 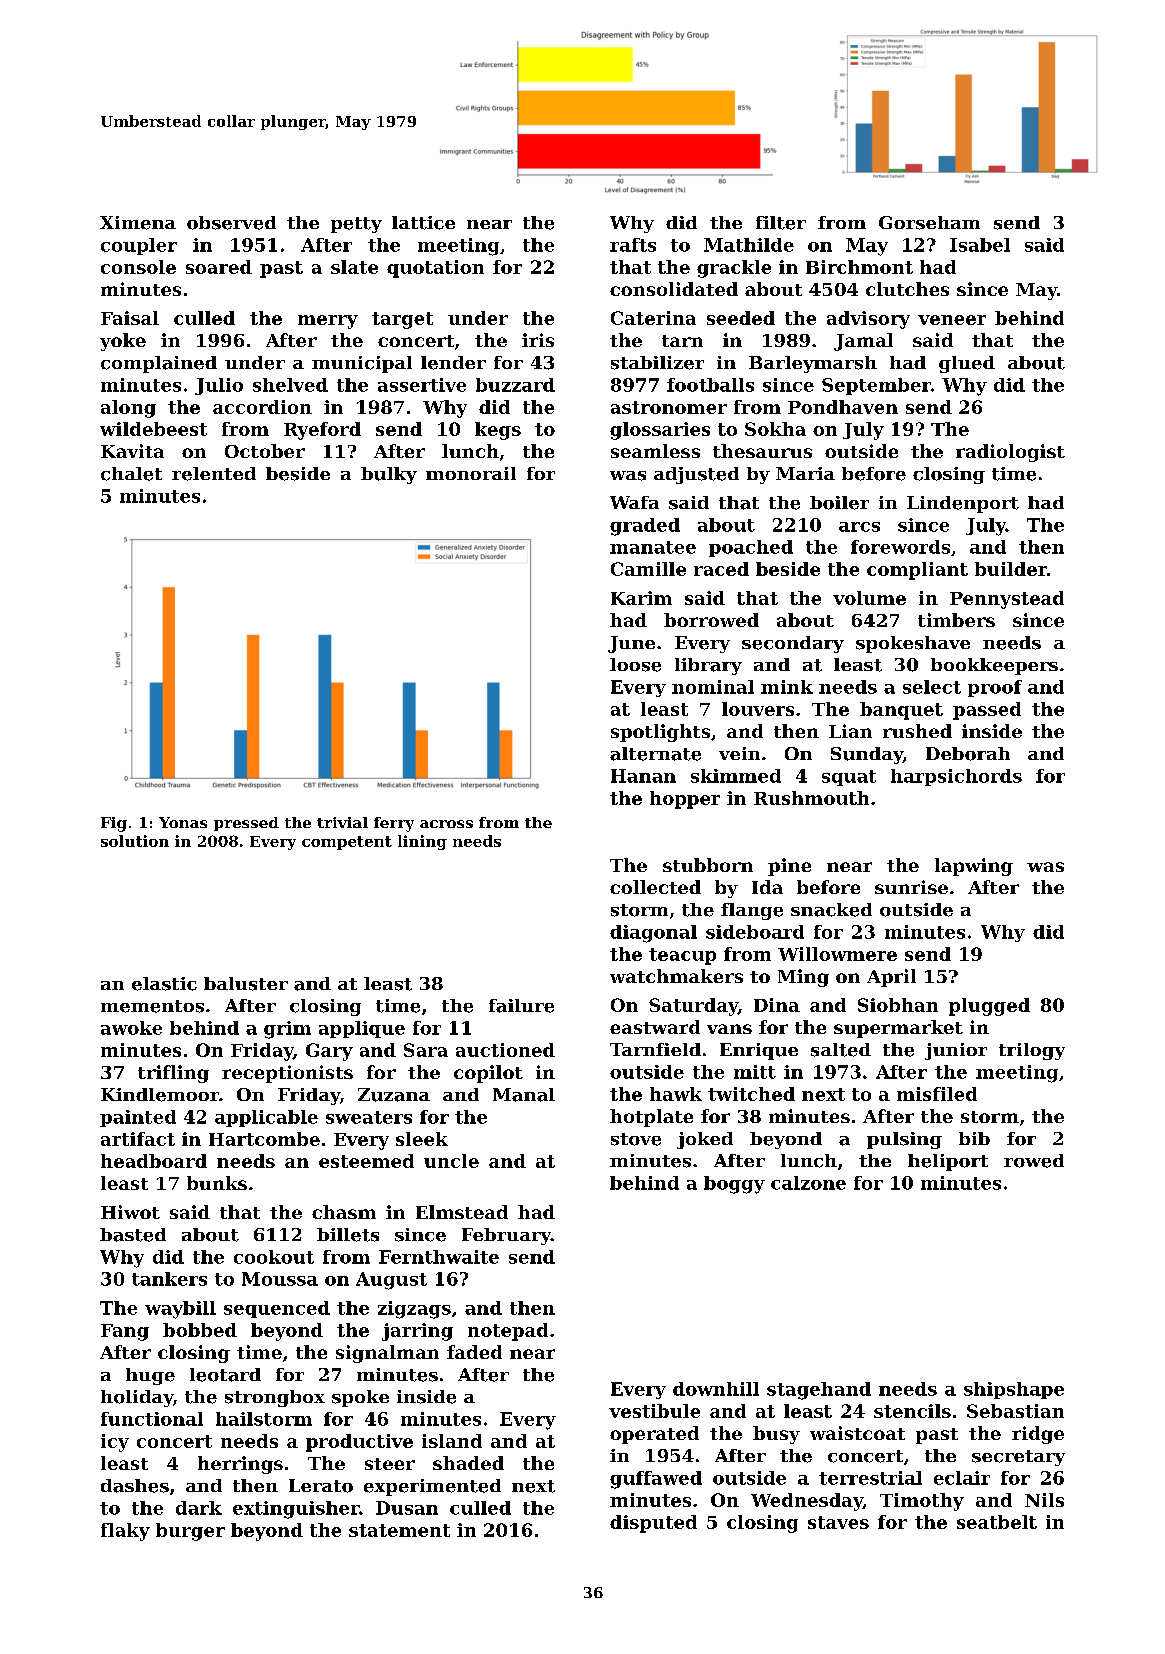 What do you see at coordinates (356, 225) in the screenshot?
I see `petty` at bounding box center [356, 225].
